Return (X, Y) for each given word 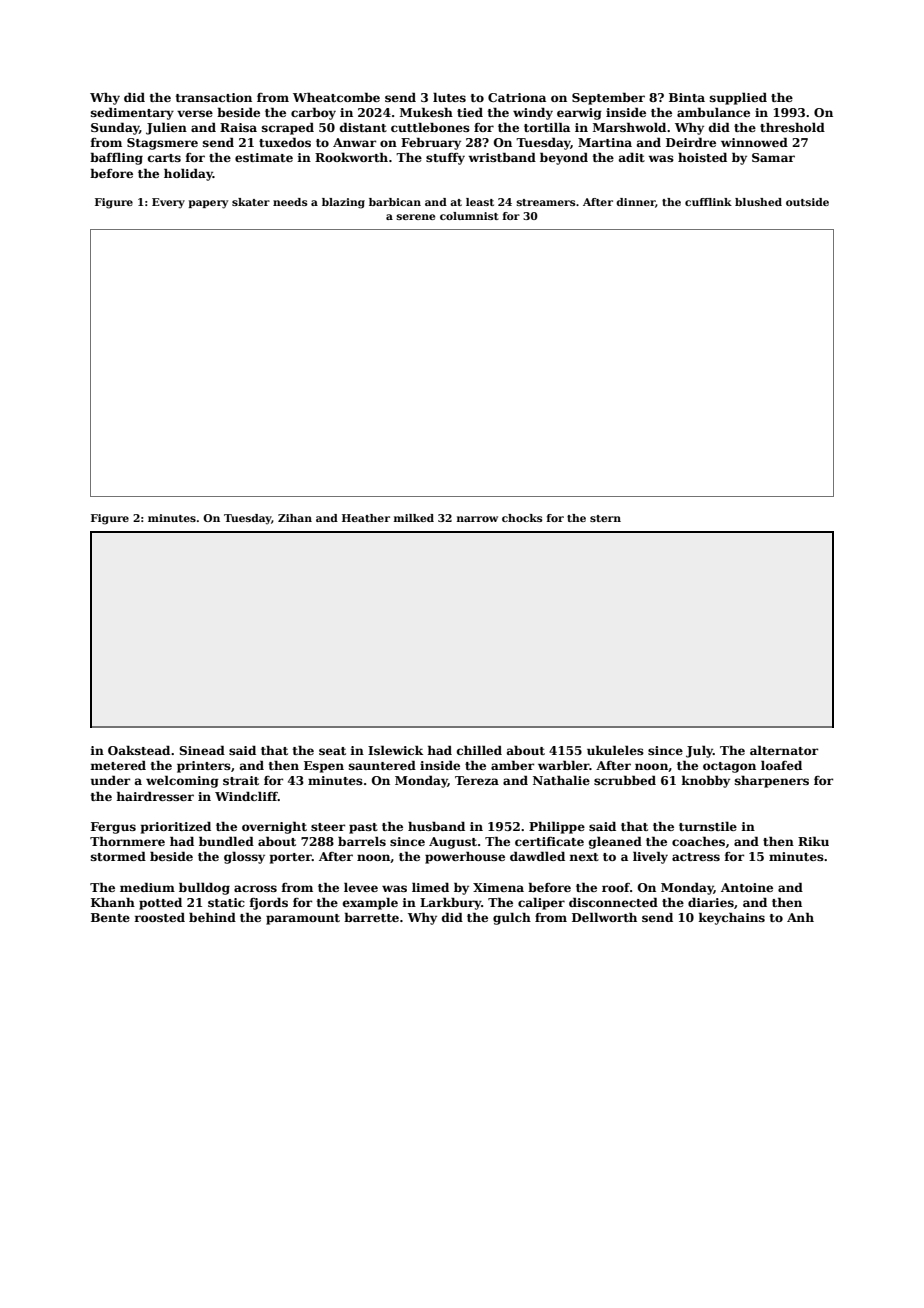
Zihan (295, 518)
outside (807, 202)
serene (416, 217)
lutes (449, 97)
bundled (226, 841)
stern (605, 518)
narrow (477, 519)
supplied (738, 98)
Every (168, 203)
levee (361, 887)
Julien (166, 128)
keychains (731, 918)
